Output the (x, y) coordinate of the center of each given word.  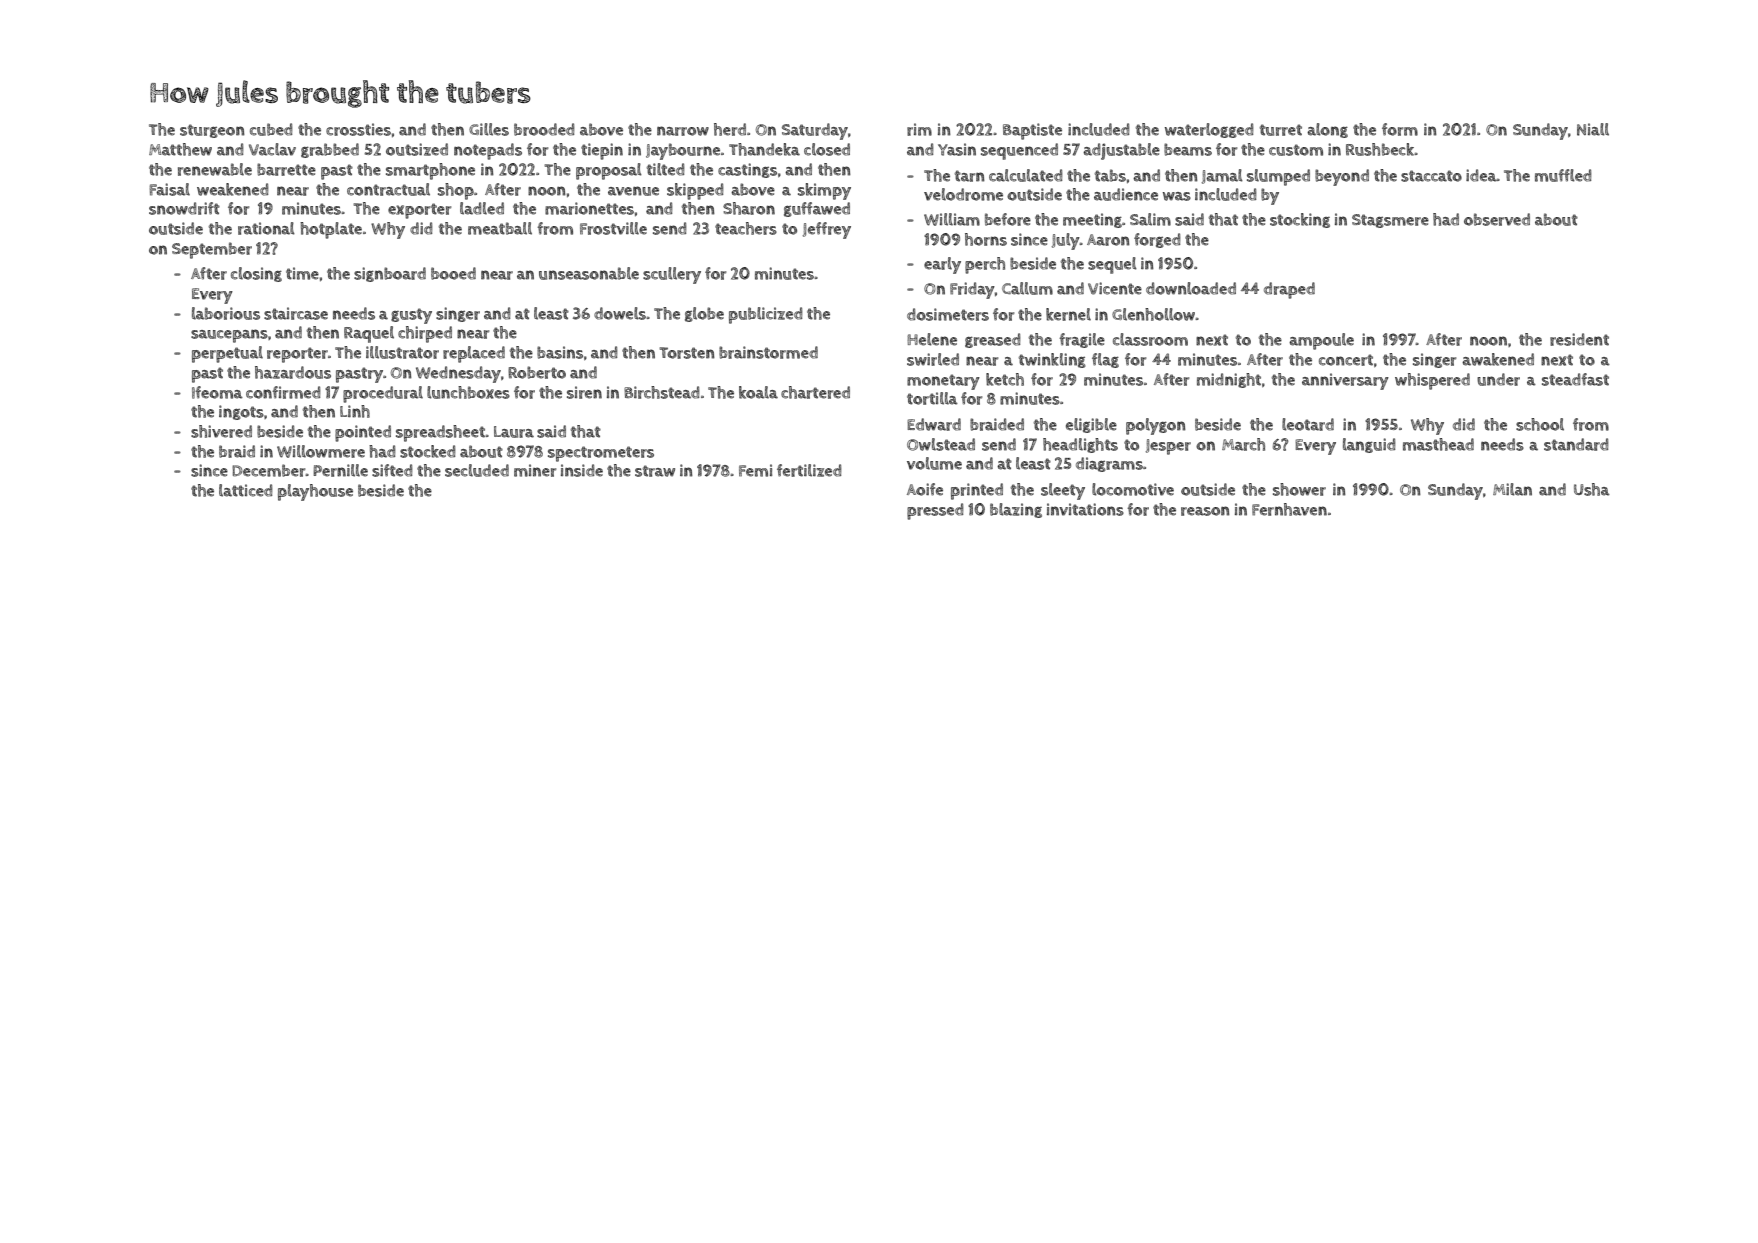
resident (1579, 339)
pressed (935, 511)
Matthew (180, 149)
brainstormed (768, 352)
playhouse (315, 492)
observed (1497, 219)
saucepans (229, 336)
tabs (1110, 175)
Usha (1592, 489)
